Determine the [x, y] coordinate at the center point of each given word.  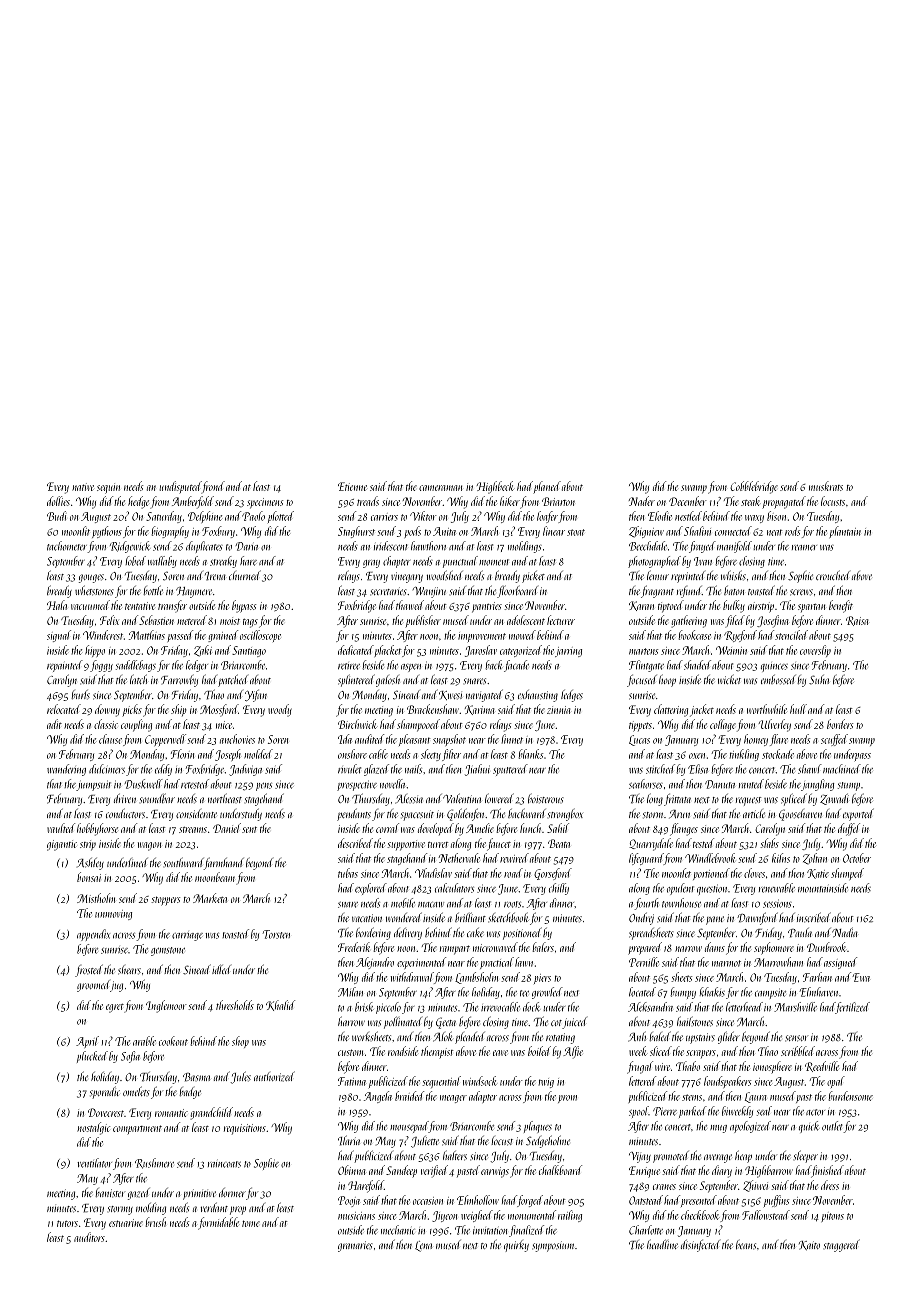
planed [547, 487]
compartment [137, 1130]
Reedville [822, 1066]
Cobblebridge [754, 487]
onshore [352, 754]
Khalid [280, 1005]
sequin [108, 488]
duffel [849, 829]
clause [110, 739]
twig [546, 1083]
